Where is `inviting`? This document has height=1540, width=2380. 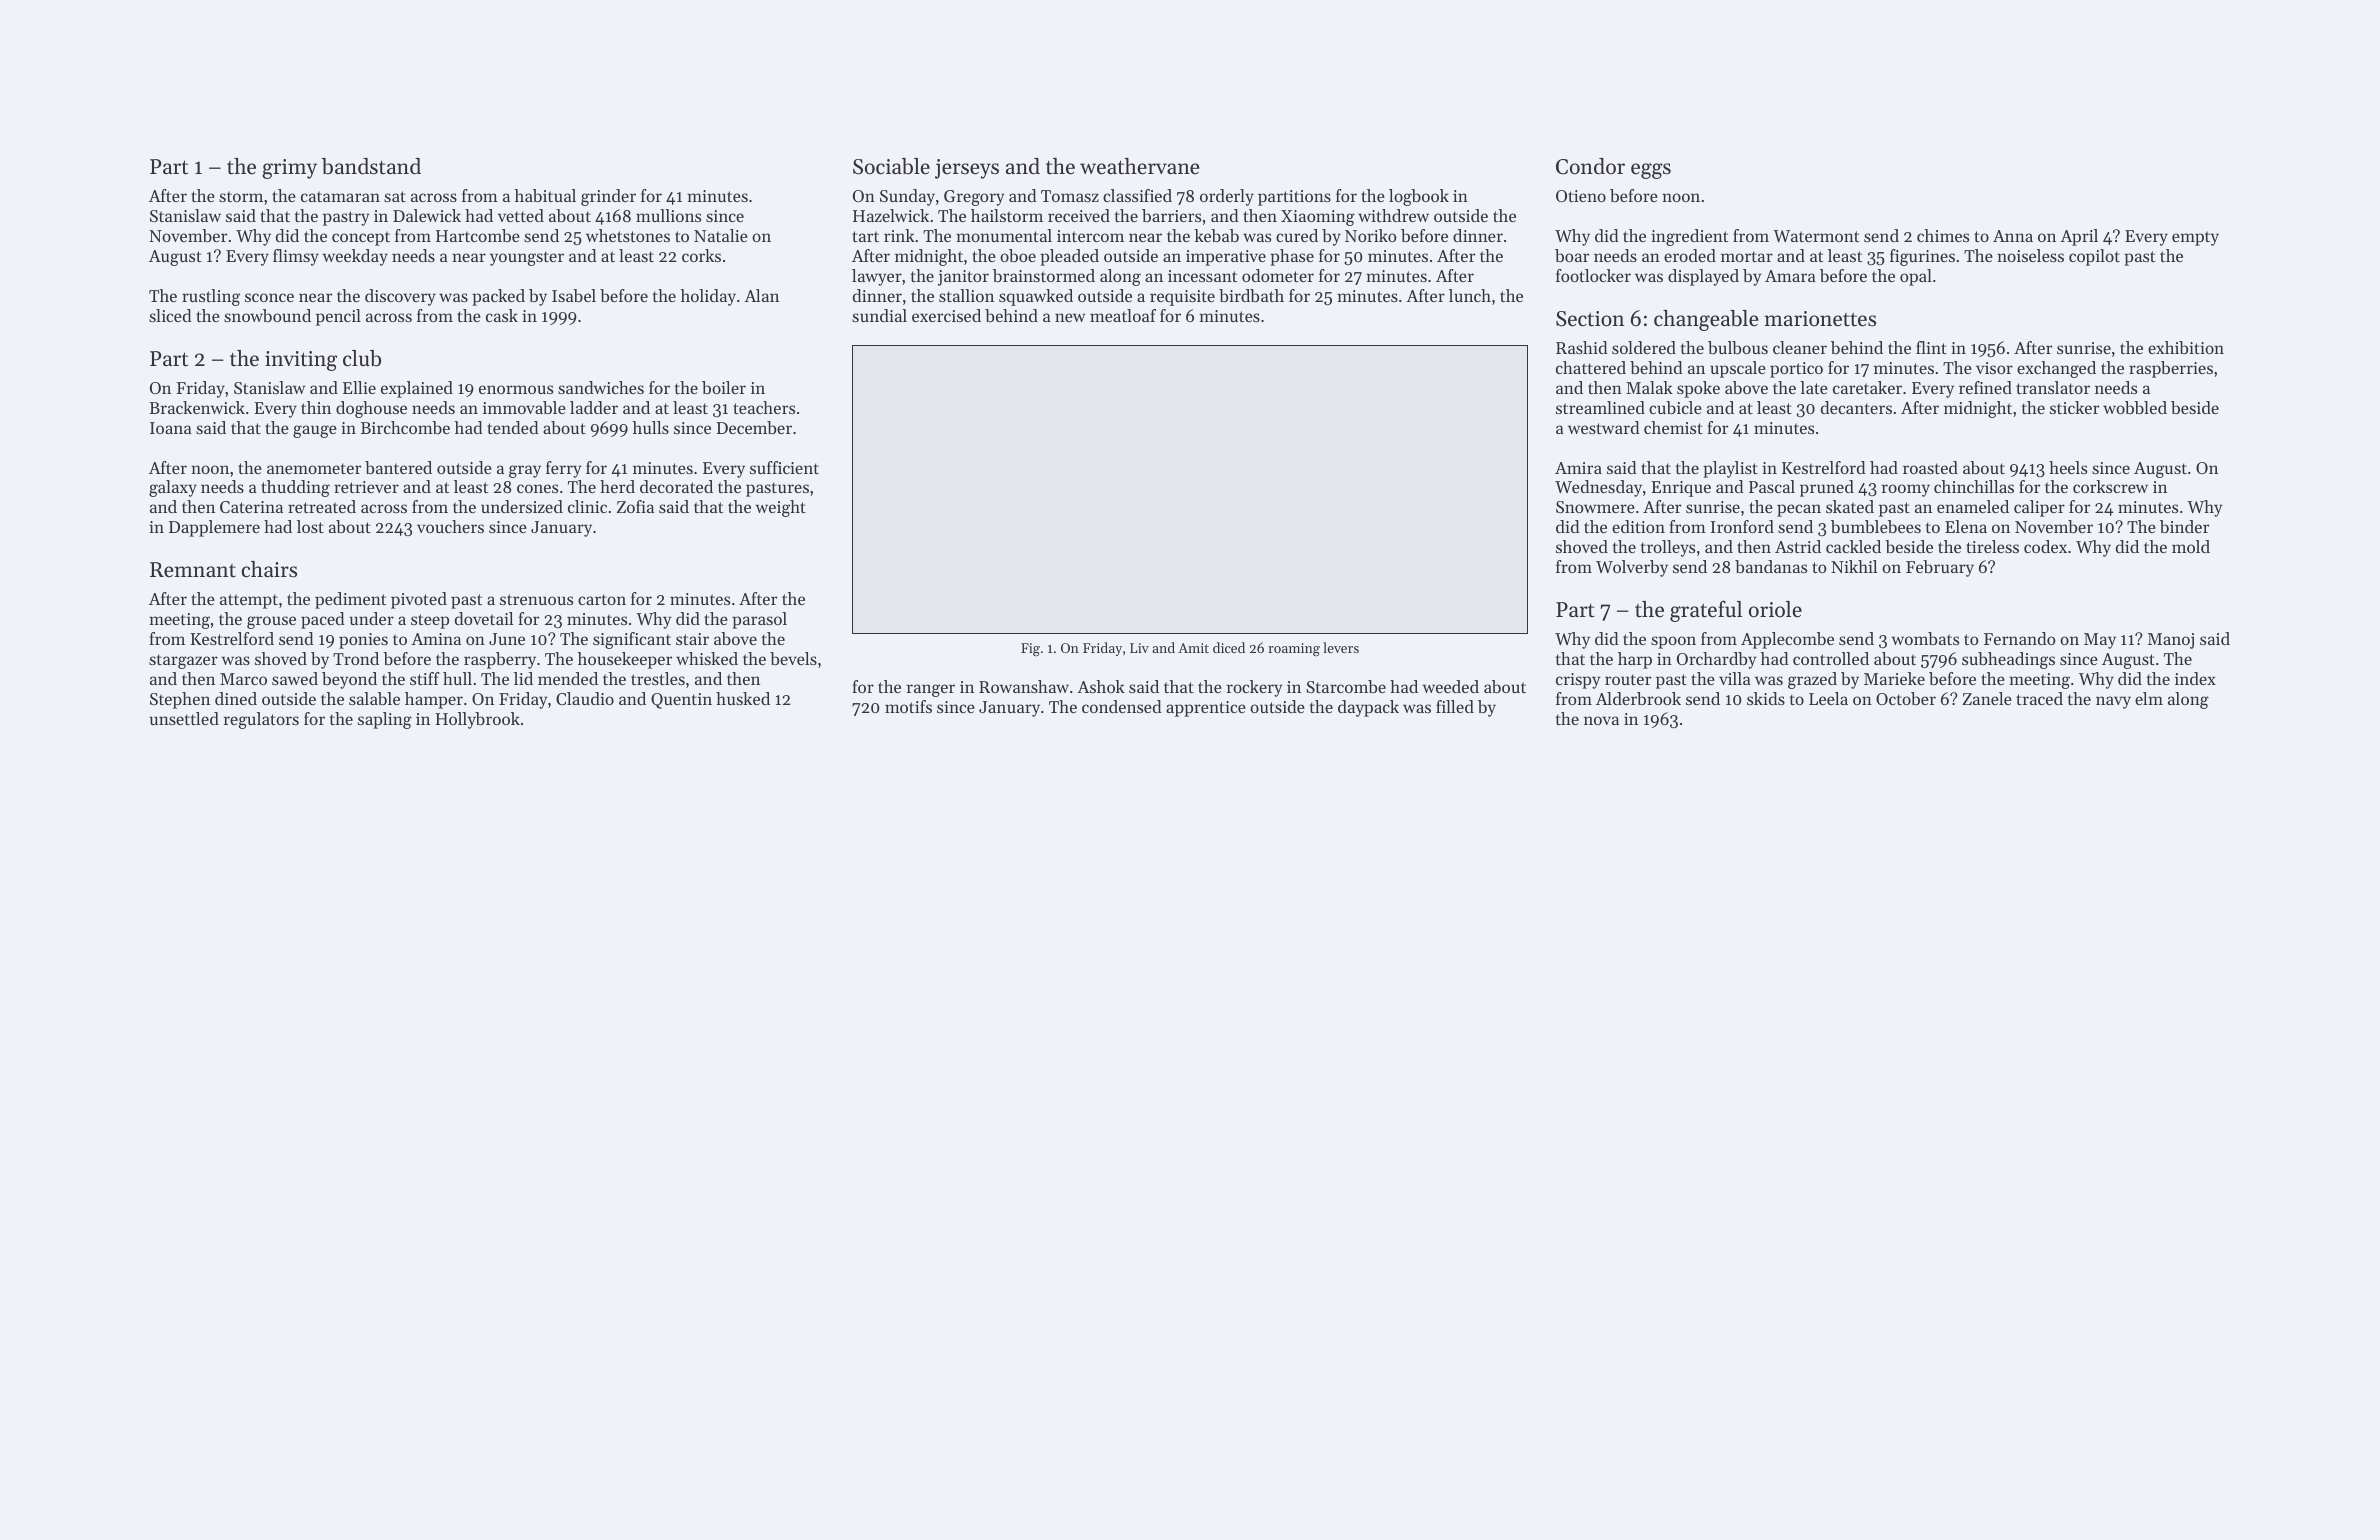
inviting is located at coordinates (301, 361).
